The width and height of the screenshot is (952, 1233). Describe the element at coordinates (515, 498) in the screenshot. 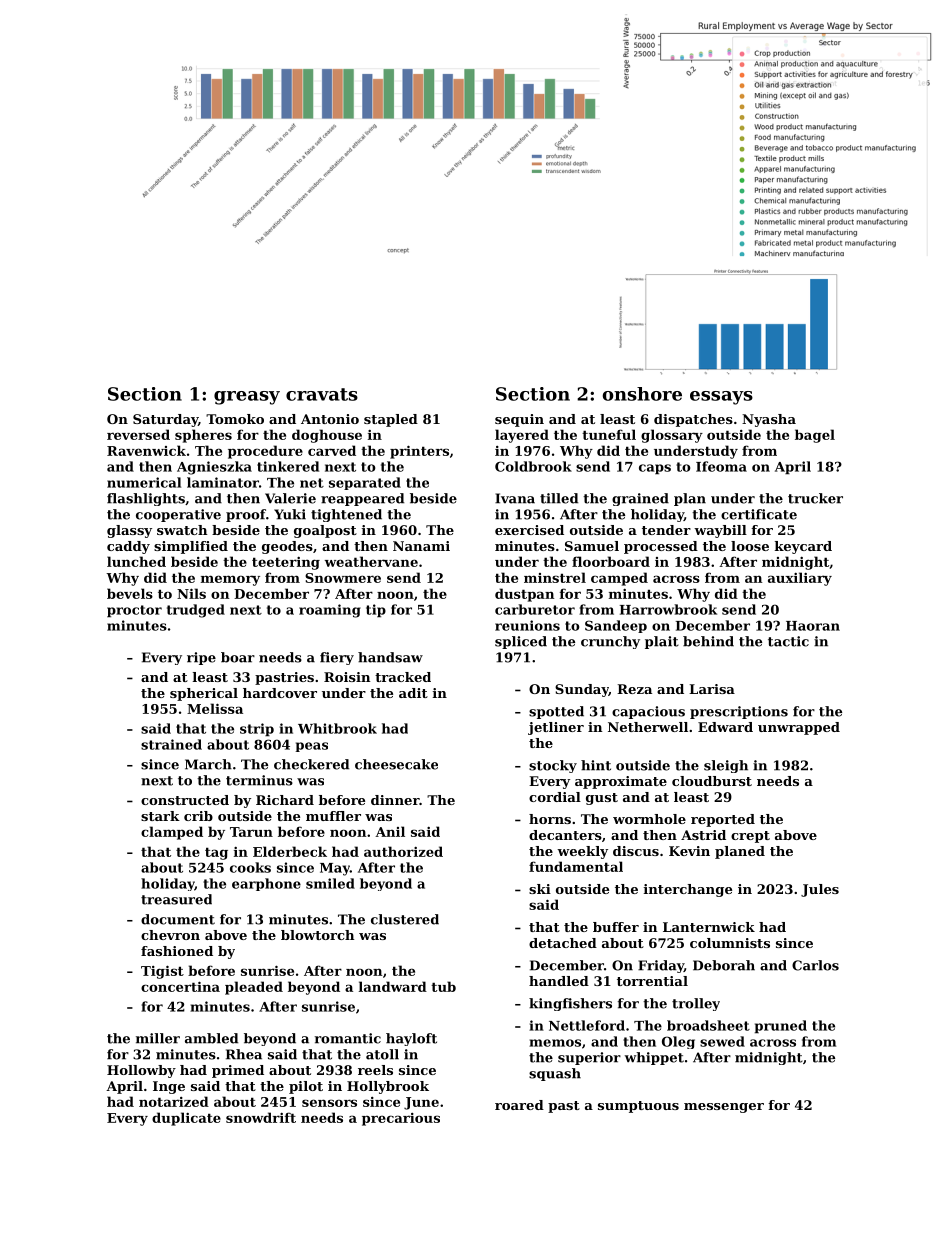

I see `Ivana` at that location.
